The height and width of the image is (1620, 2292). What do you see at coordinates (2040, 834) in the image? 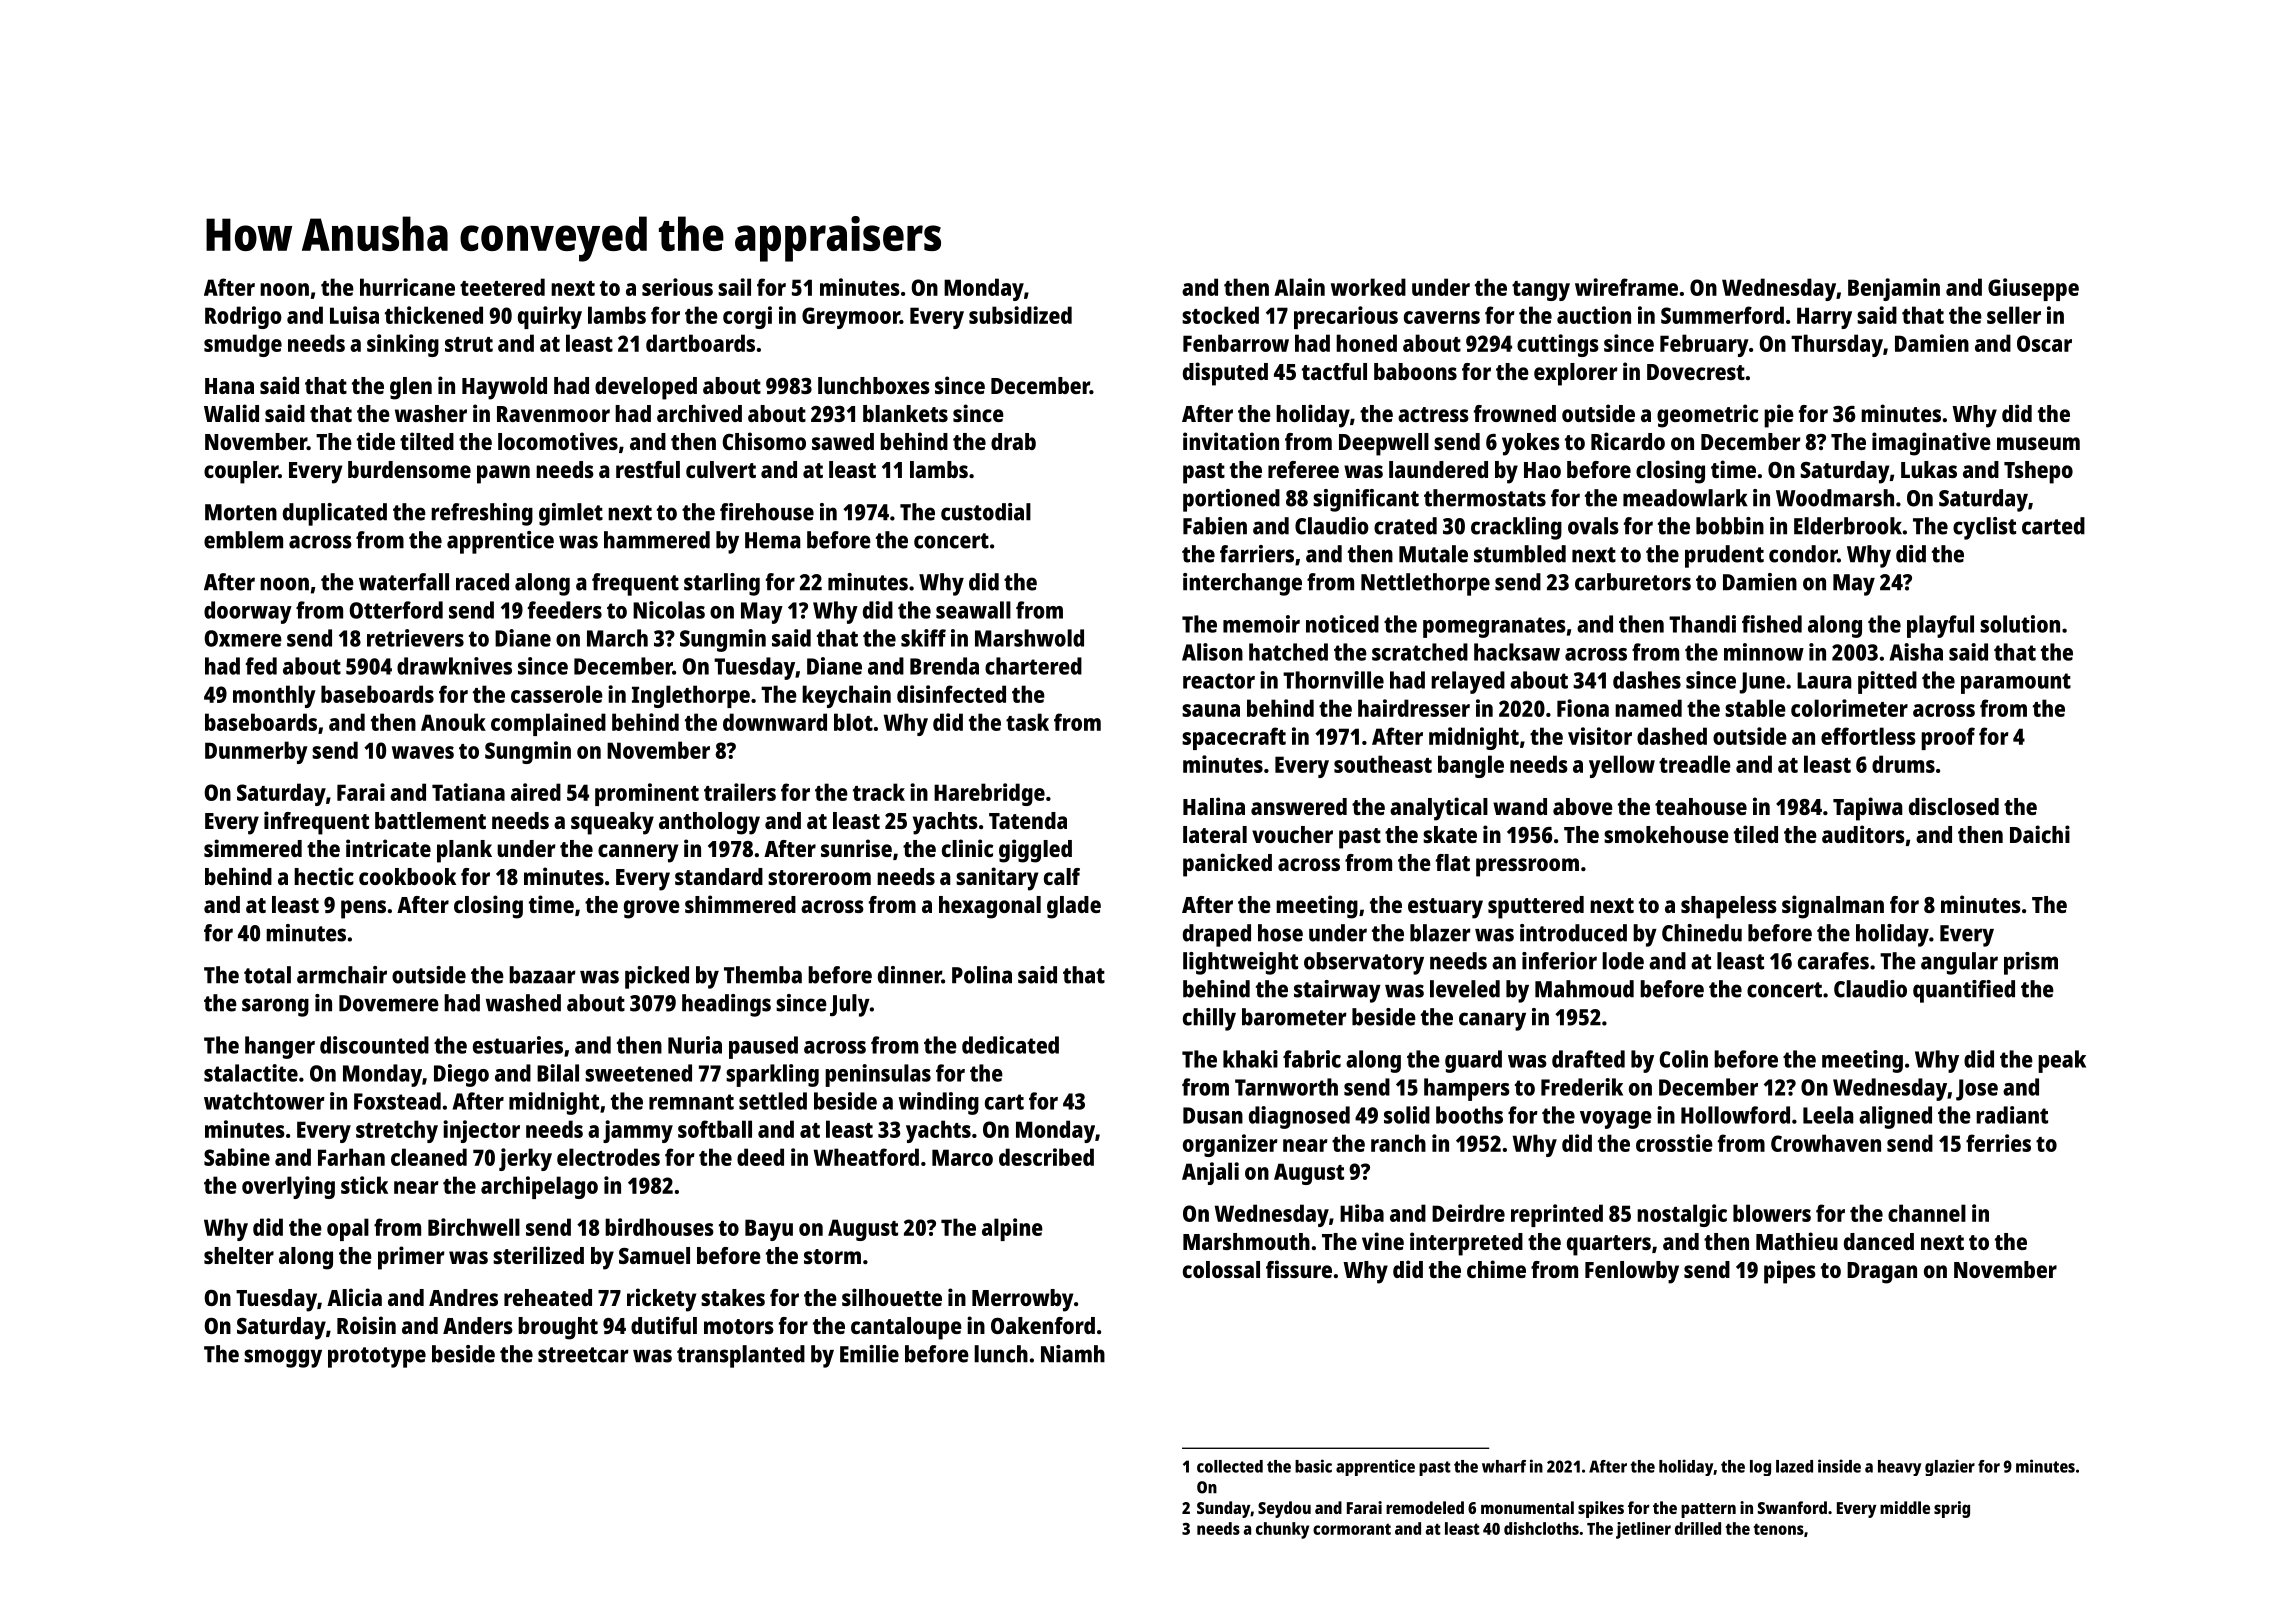
I see `Daichi` at bounding box center [2040, 834].
